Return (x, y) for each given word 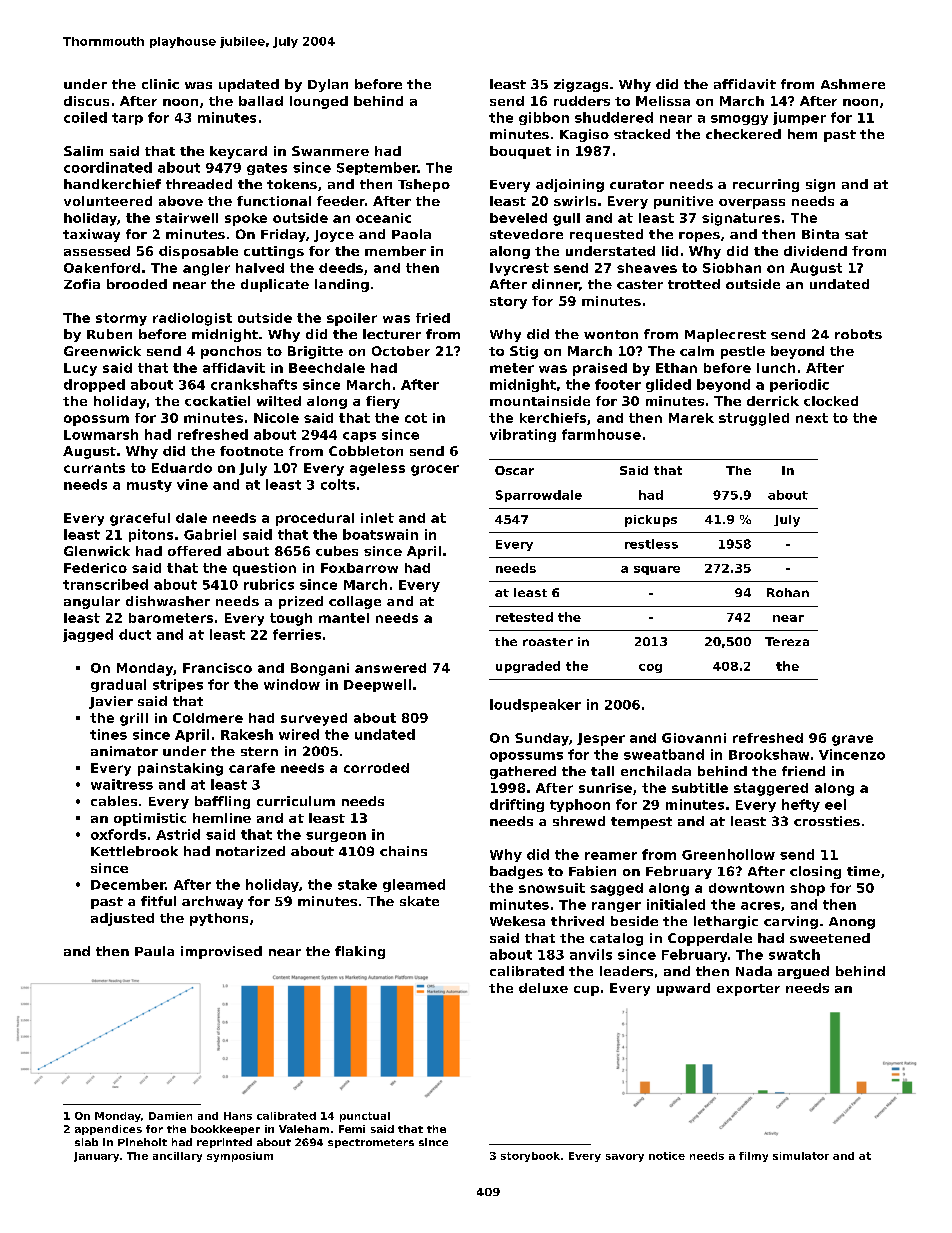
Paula (154, 951)
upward (683, 989)
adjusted (122, 919)
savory (625, 1158)
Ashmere (853, 84)
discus (86, 101)
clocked (831, 401)
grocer (435, 470)
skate (419, 901)
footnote (251, 451)
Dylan (328, 85)
